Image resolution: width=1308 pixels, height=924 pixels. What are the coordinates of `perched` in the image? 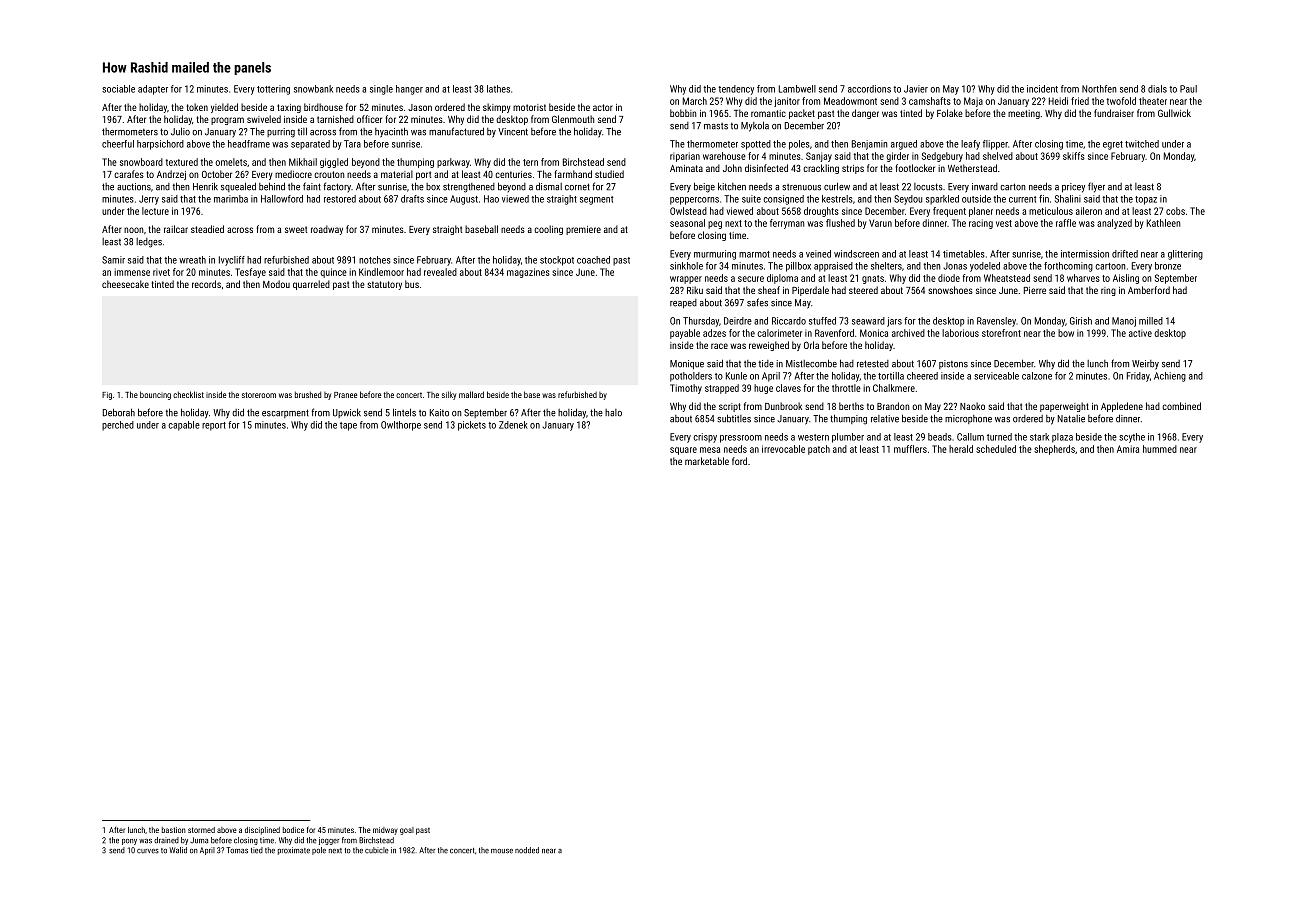 It's located at (118, 426).
